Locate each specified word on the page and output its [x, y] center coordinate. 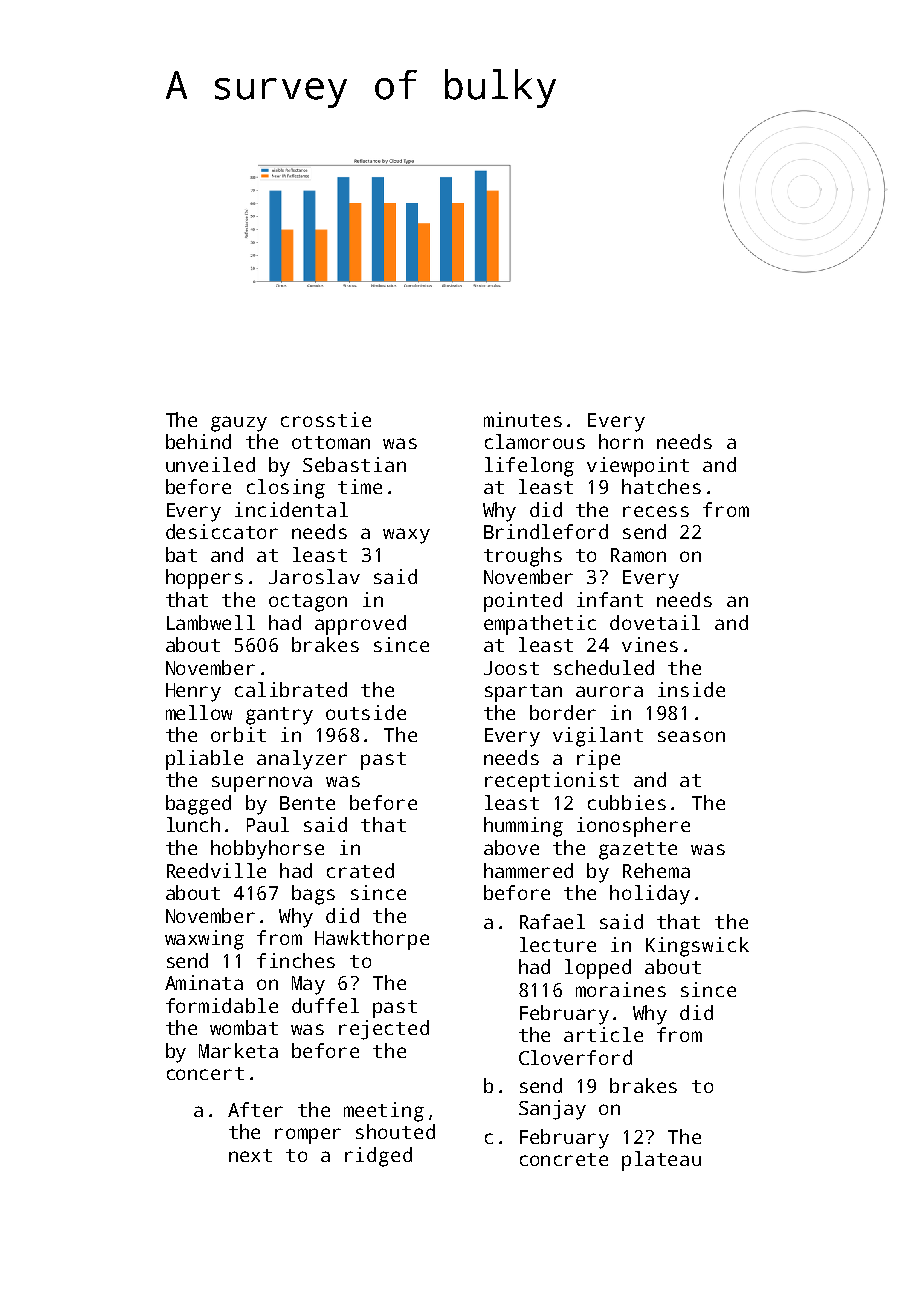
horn [621, 441]
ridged [378, 1157]
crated [360, 870]
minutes [523, 419]
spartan [523, 693]
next [250, 1155]
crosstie [326, 419]
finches [296, 960]
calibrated [291, 689]
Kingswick [697, 947]
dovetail [655, 622]
